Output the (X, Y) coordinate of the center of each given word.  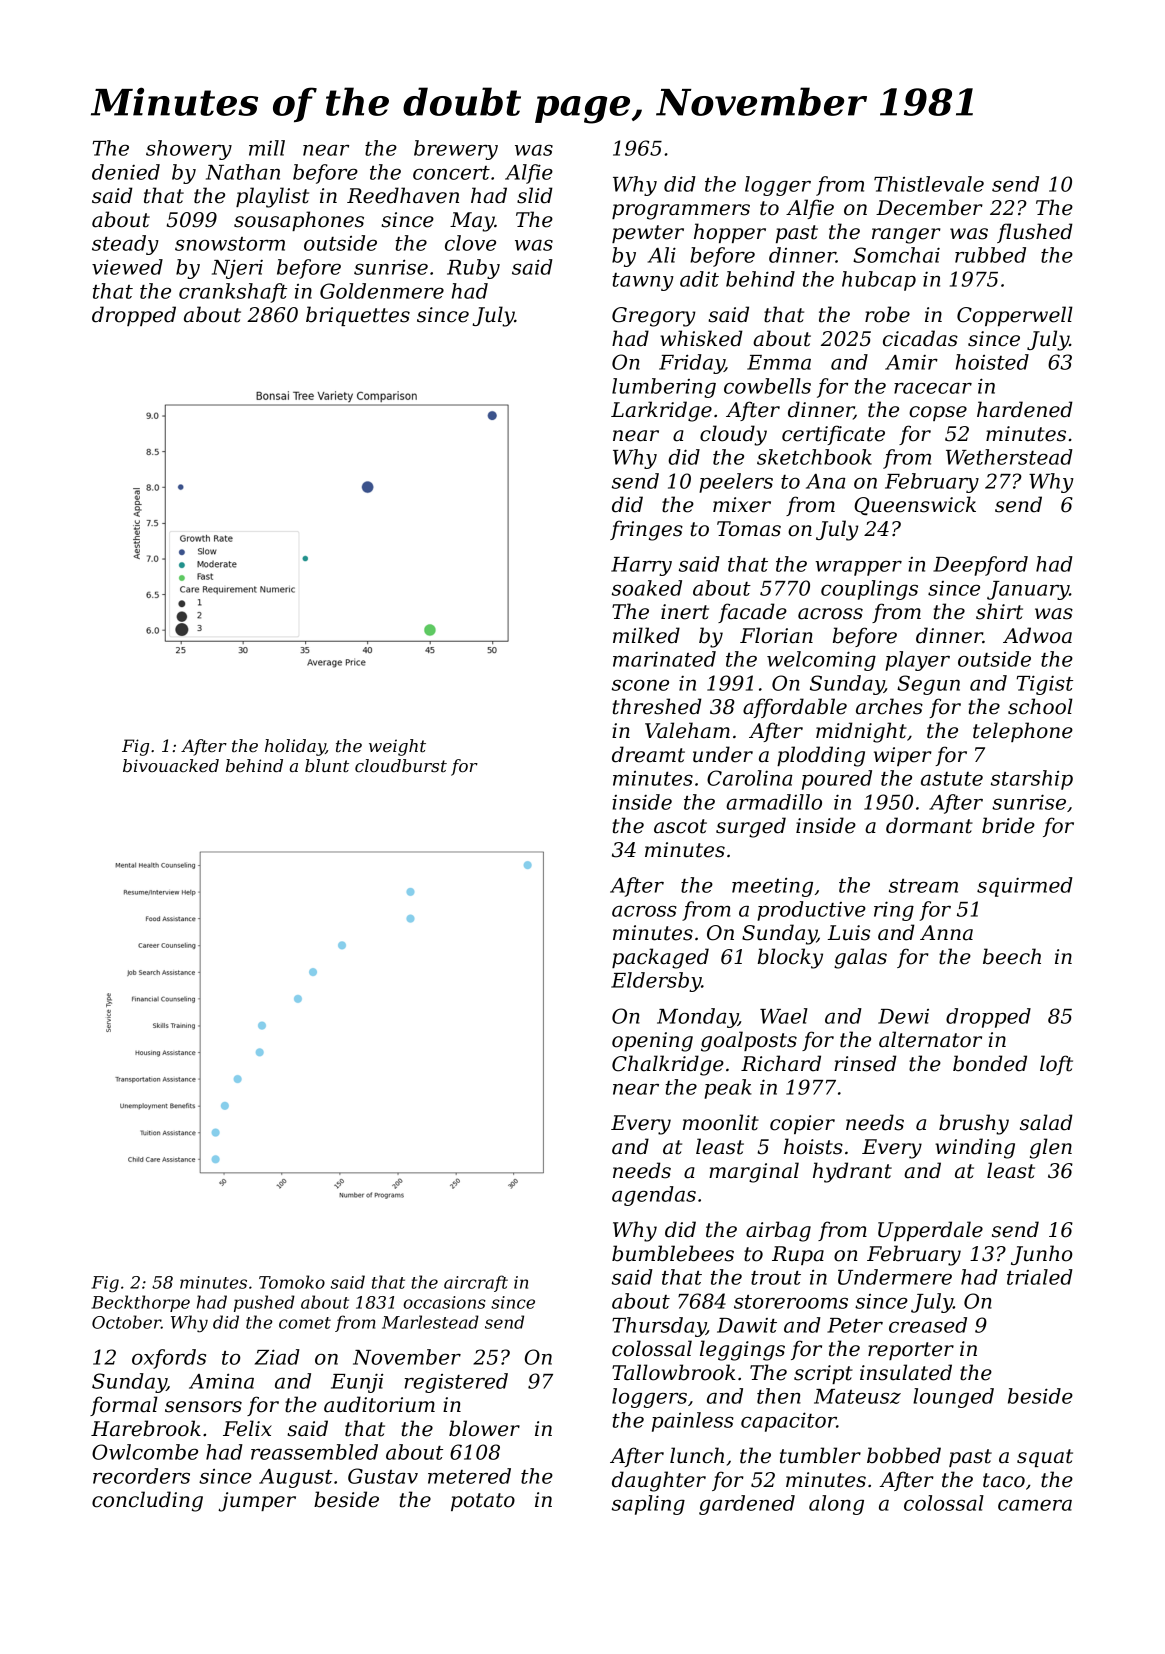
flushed (1035, 233)
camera (1035, 1505)
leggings (742, 1350)
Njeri (237, 269)
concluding (147, 1501)
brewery (456, 150)
